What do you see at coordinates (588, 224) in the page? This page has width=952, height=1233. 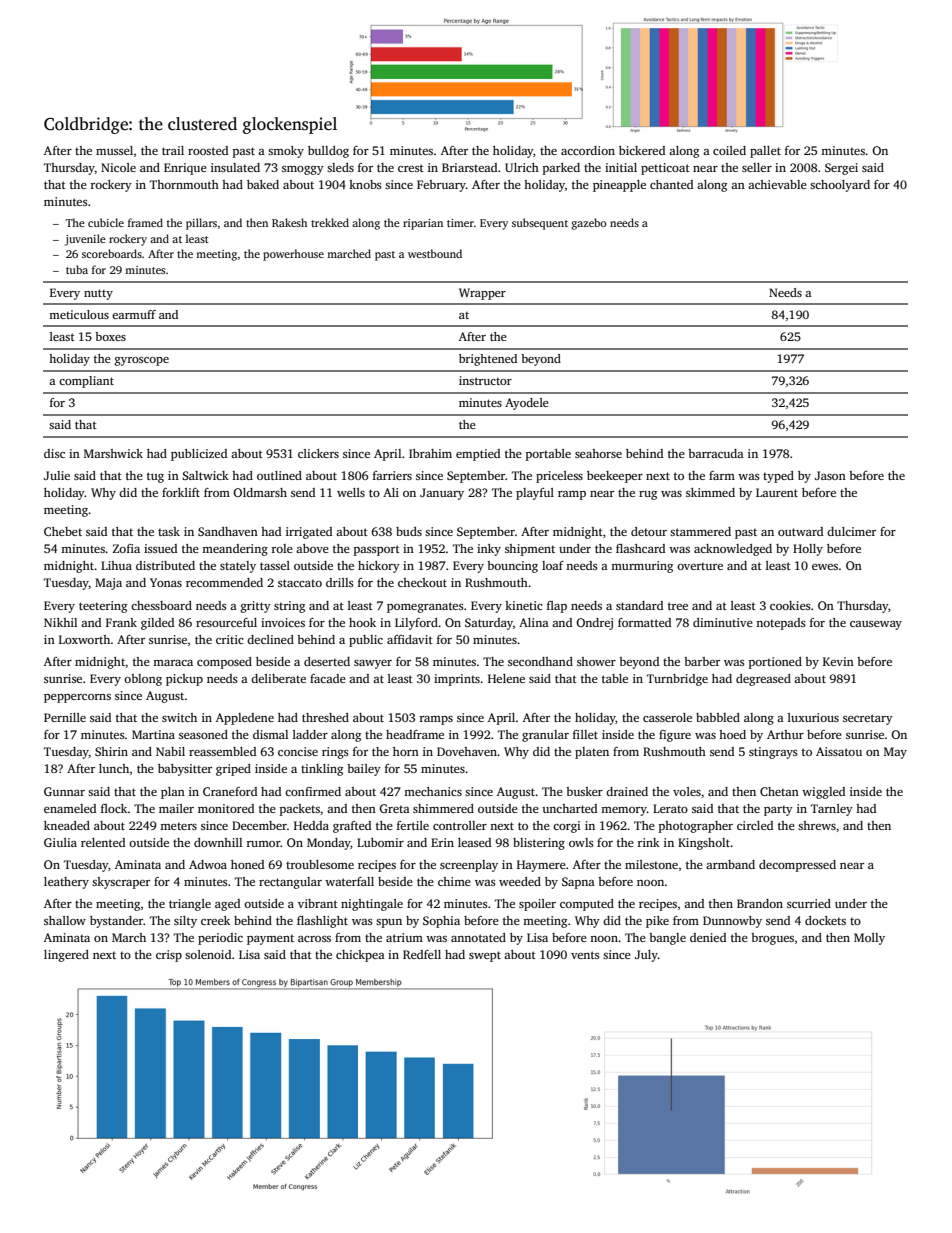 I see `gazebo` at bounding box center [588, 224].
